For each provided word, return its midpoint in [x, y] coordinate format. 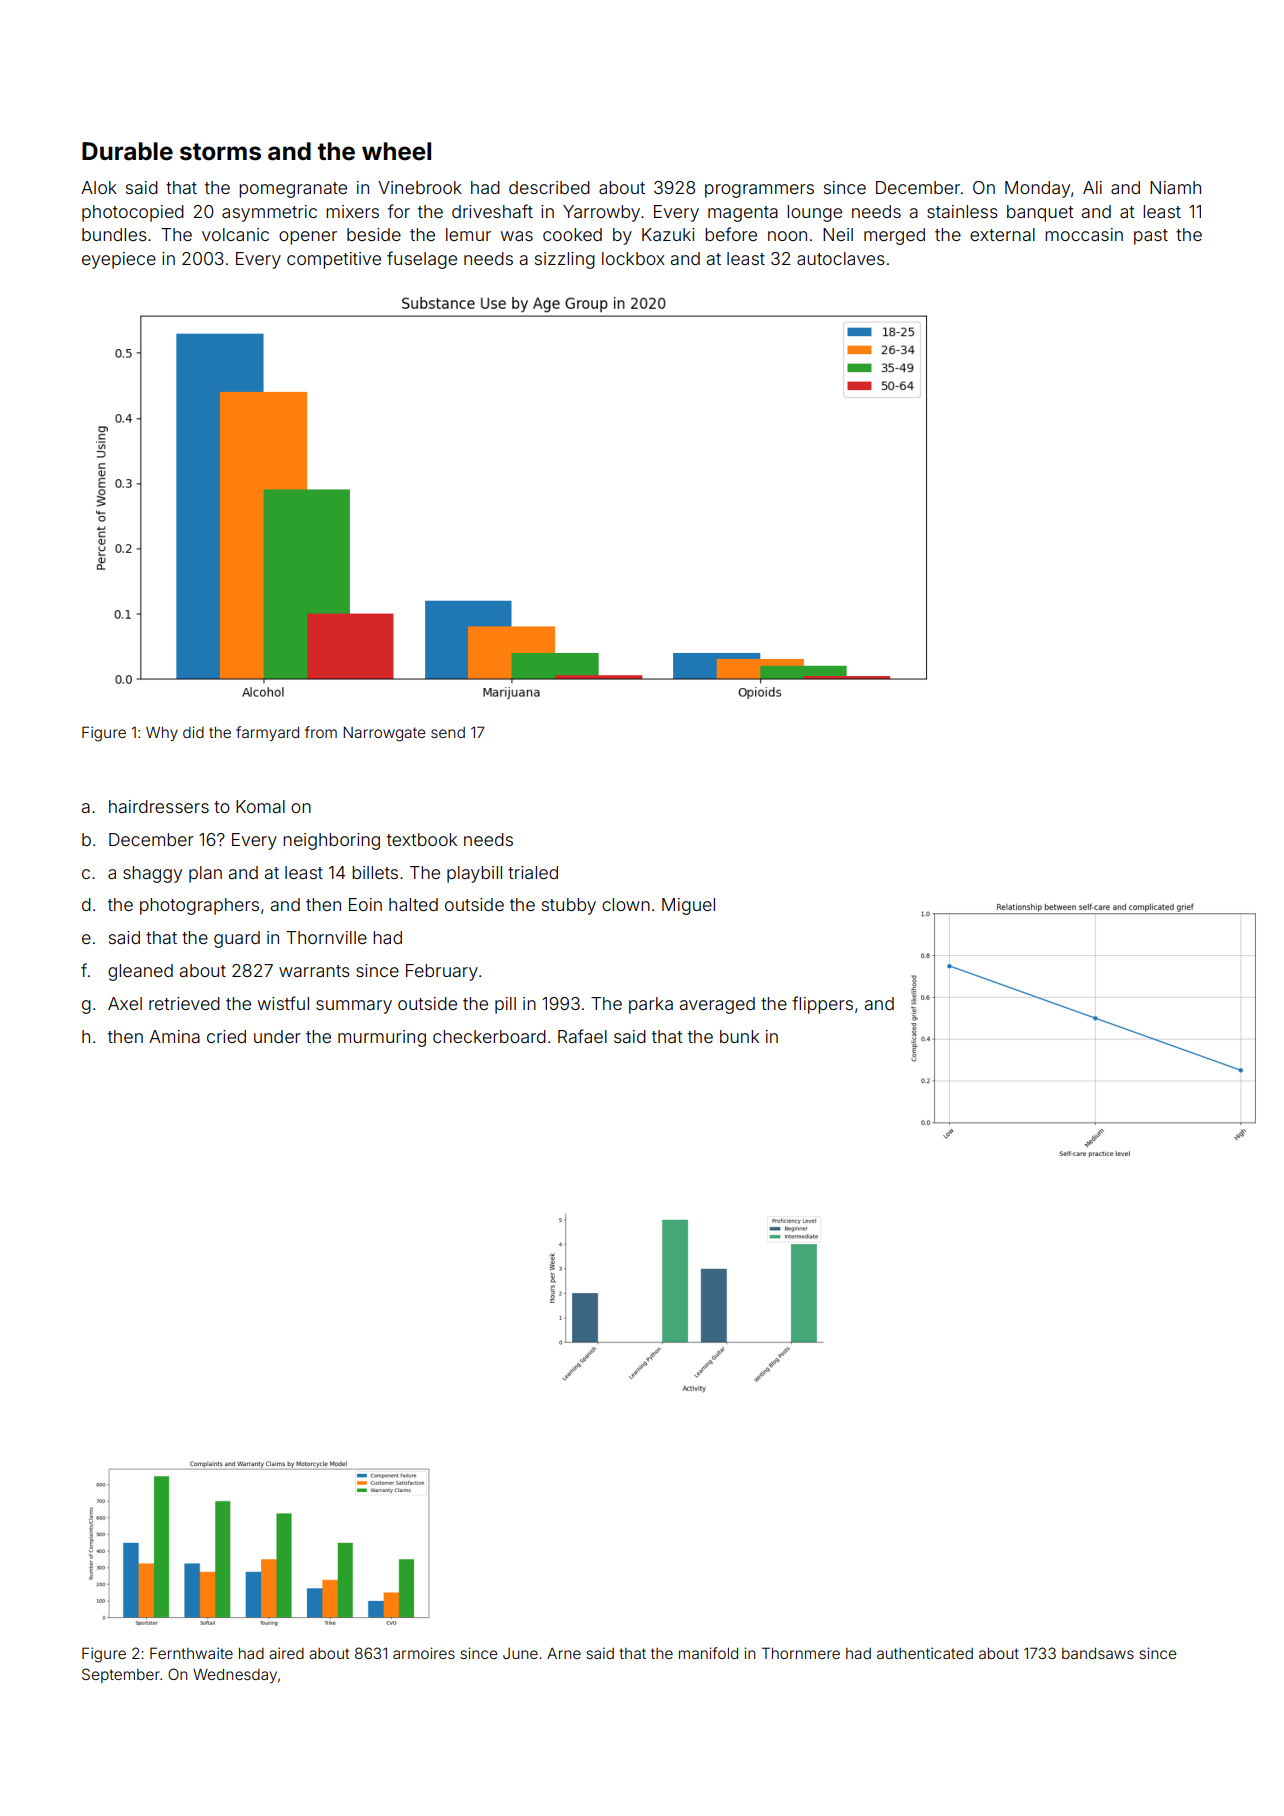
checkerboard [489, 1036]
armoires [424, 1653]
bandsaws [1098, 1653]
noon [787, 236]
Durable [127, 151]
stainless [962, 211]
